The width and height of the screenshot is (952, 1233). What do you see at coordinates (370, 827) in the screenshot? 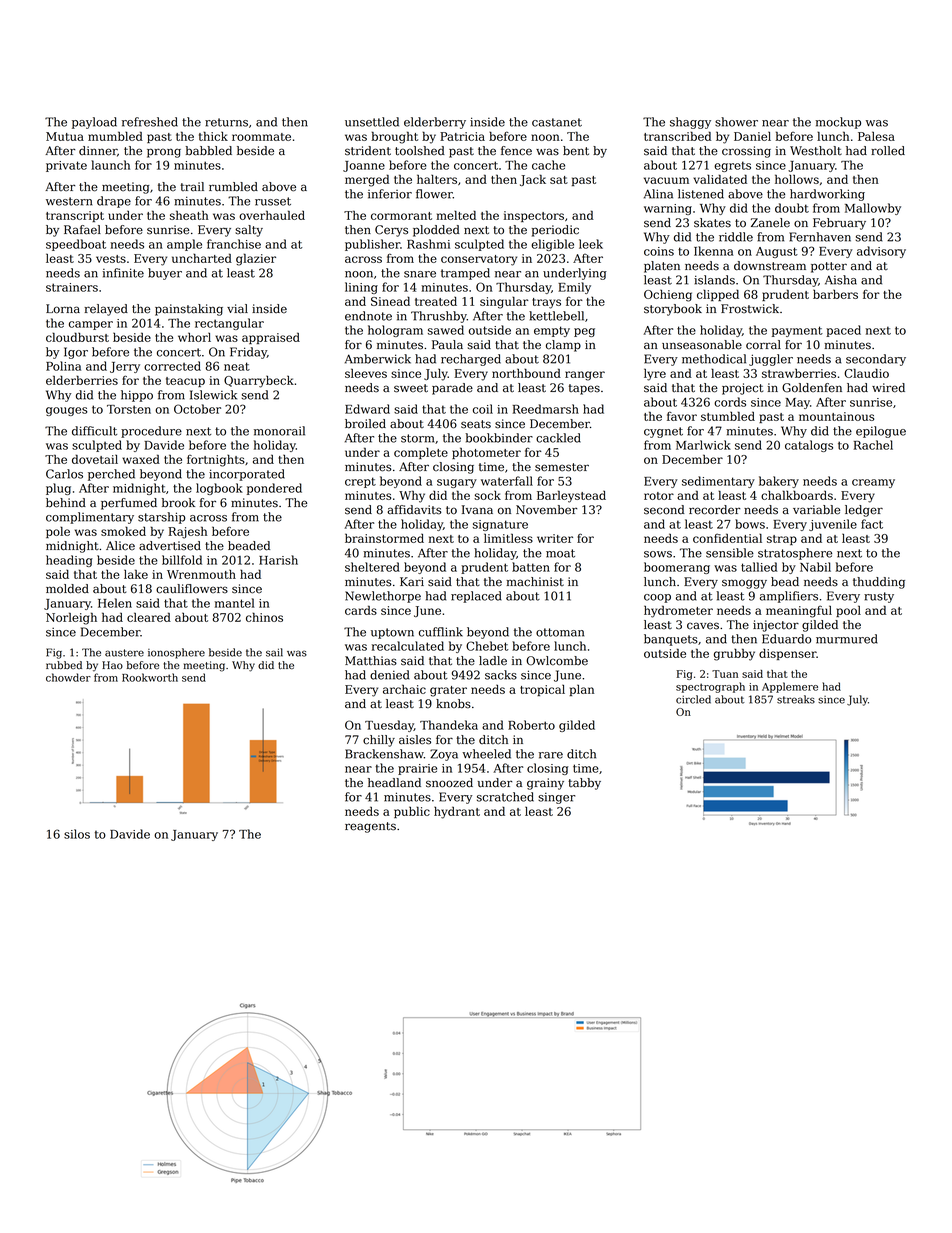
I see `reagents` at bounding box center [370, 827].
